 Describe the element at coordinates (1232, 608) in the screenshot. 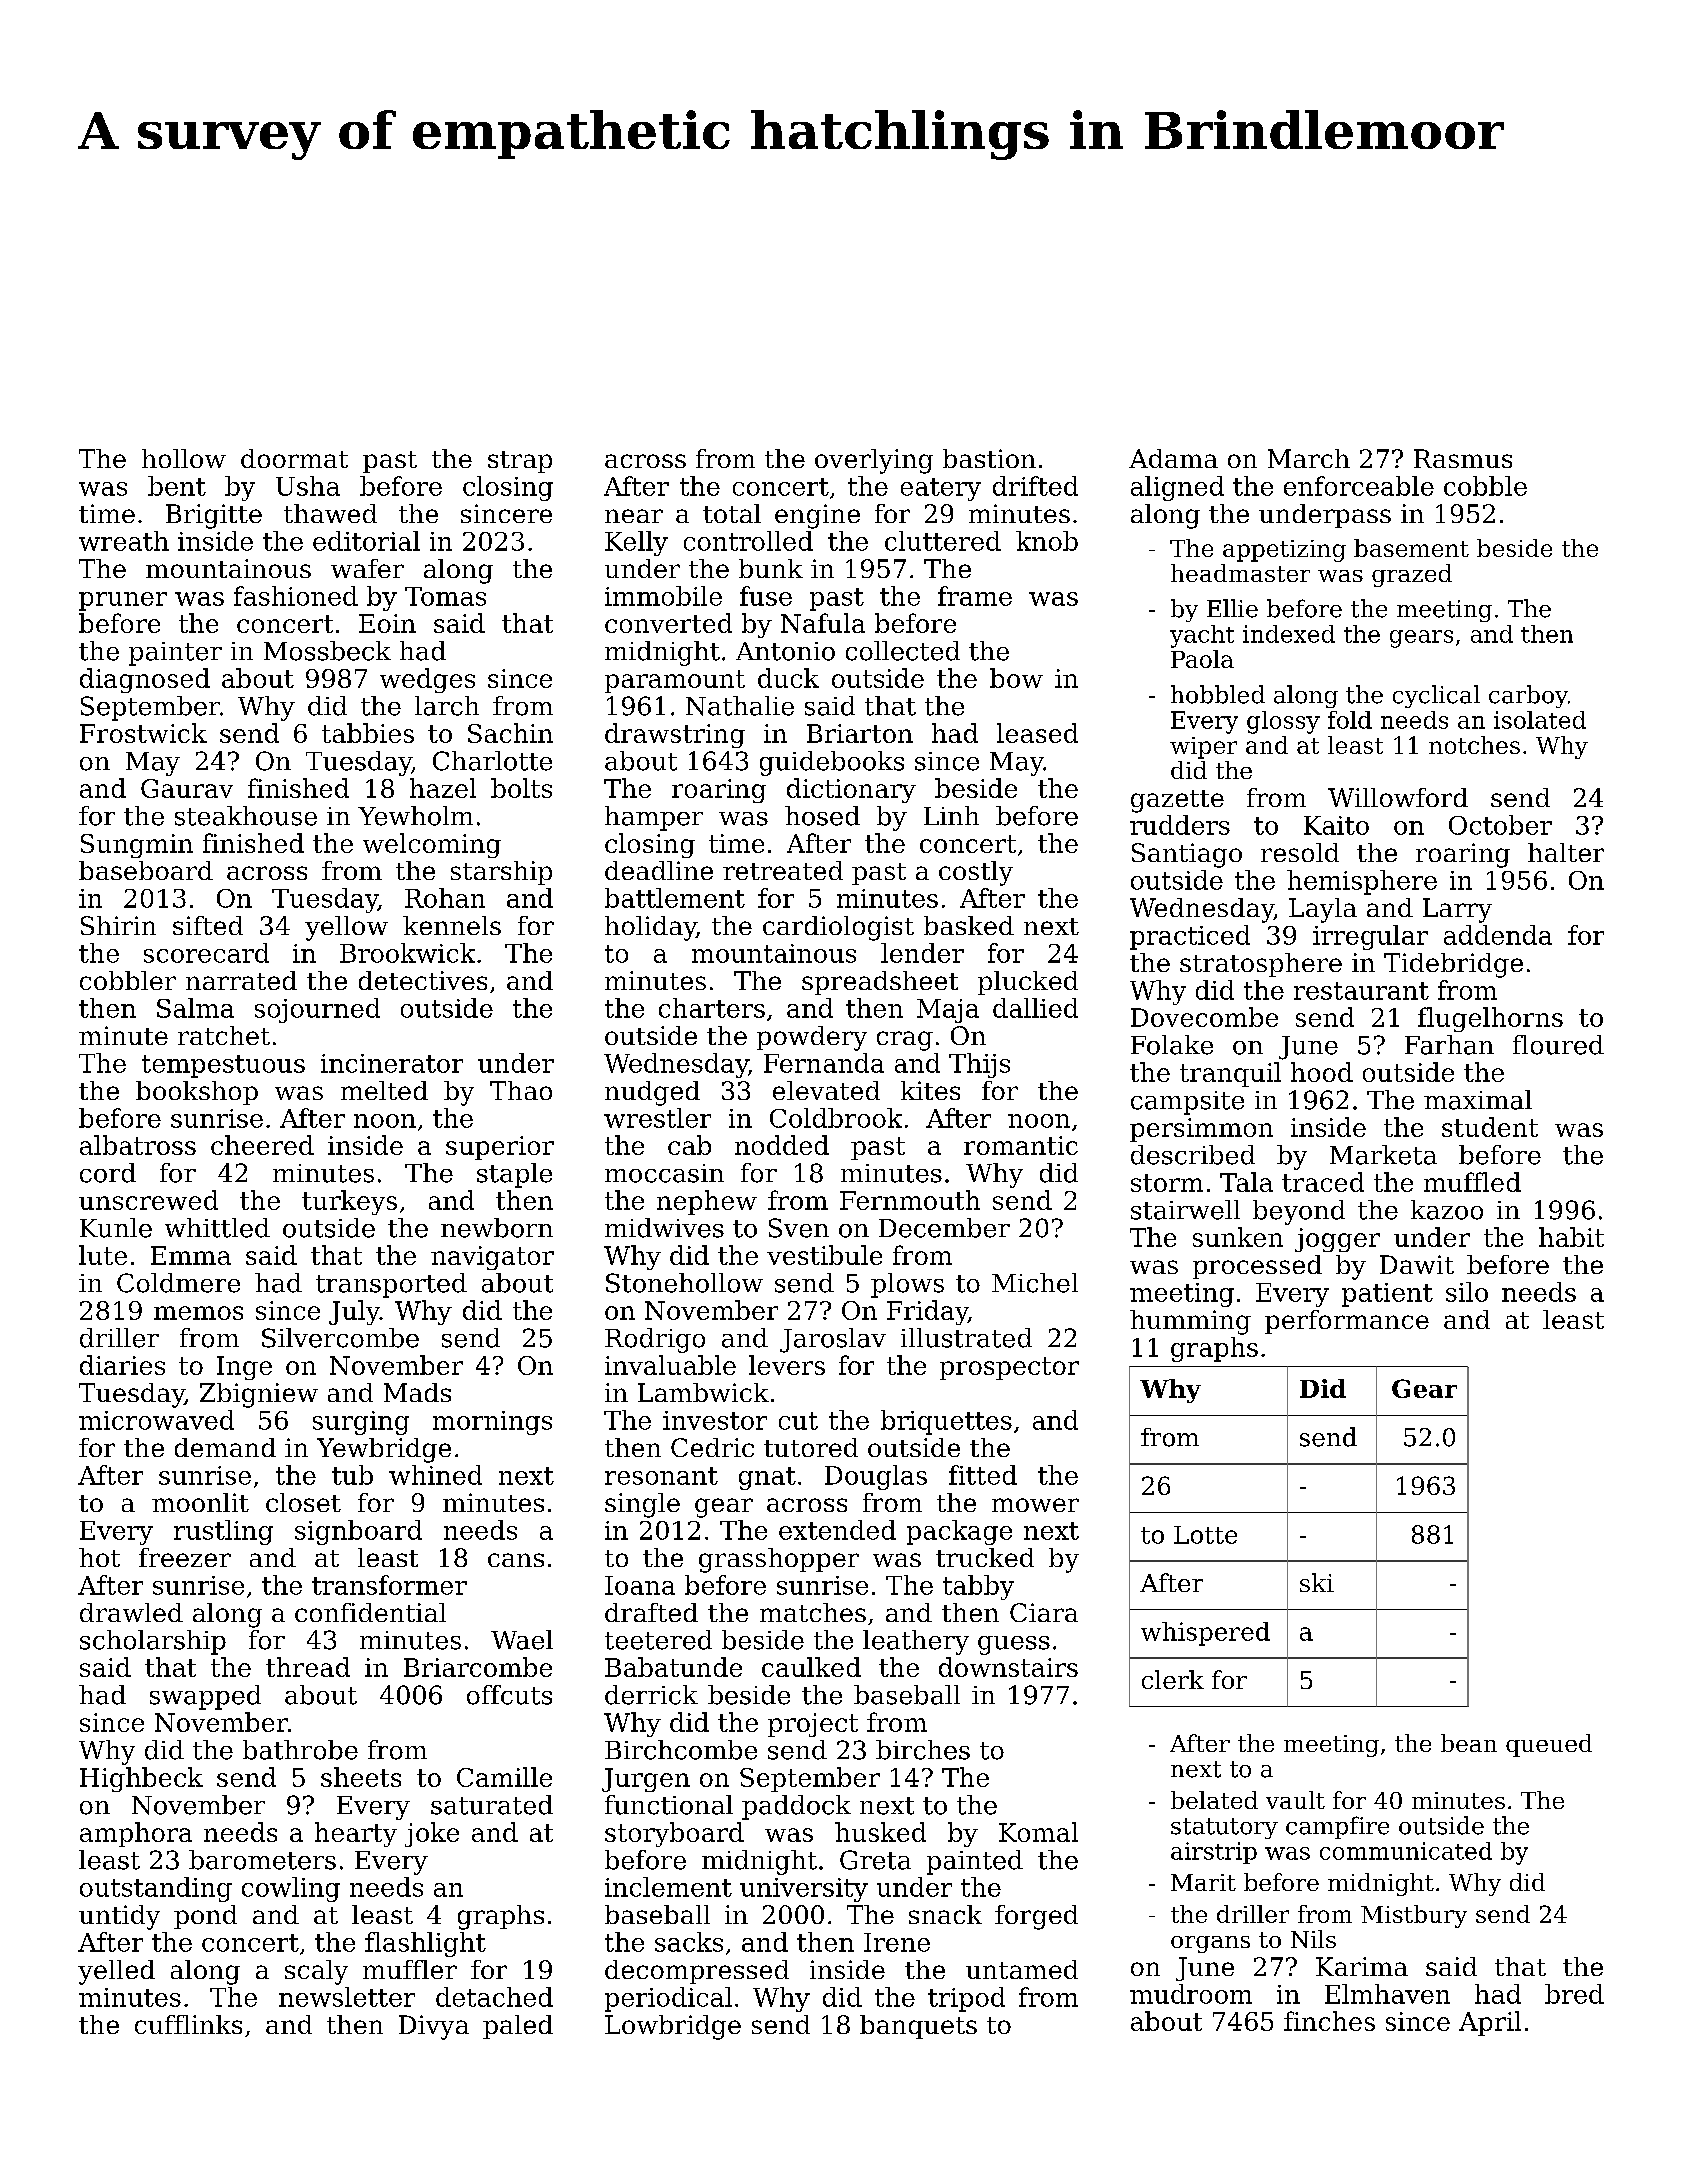

I see `Ellie` at that location.
